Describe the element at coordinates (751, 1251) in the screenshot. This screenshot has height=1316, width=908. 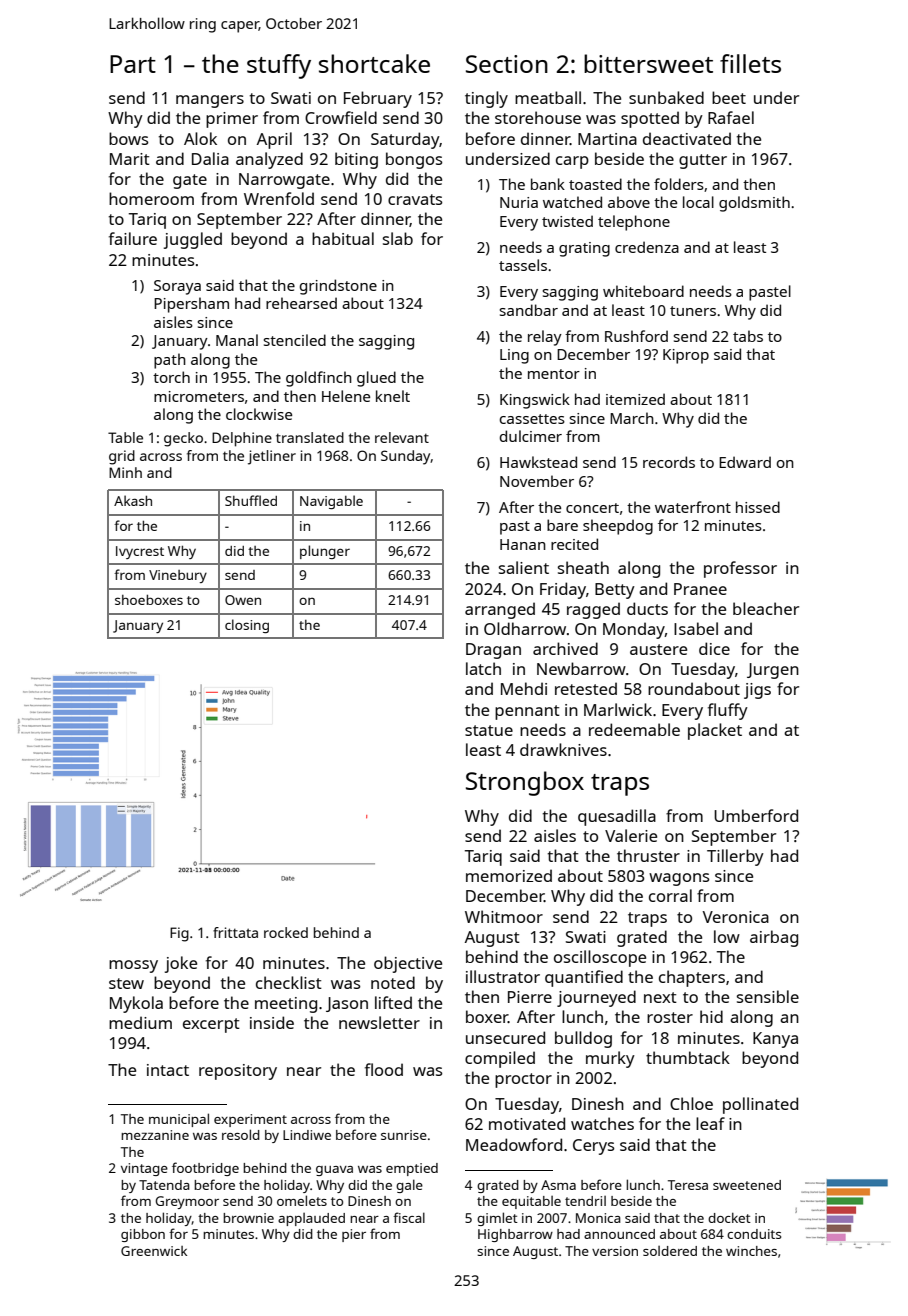
I see `winches` at that location.
